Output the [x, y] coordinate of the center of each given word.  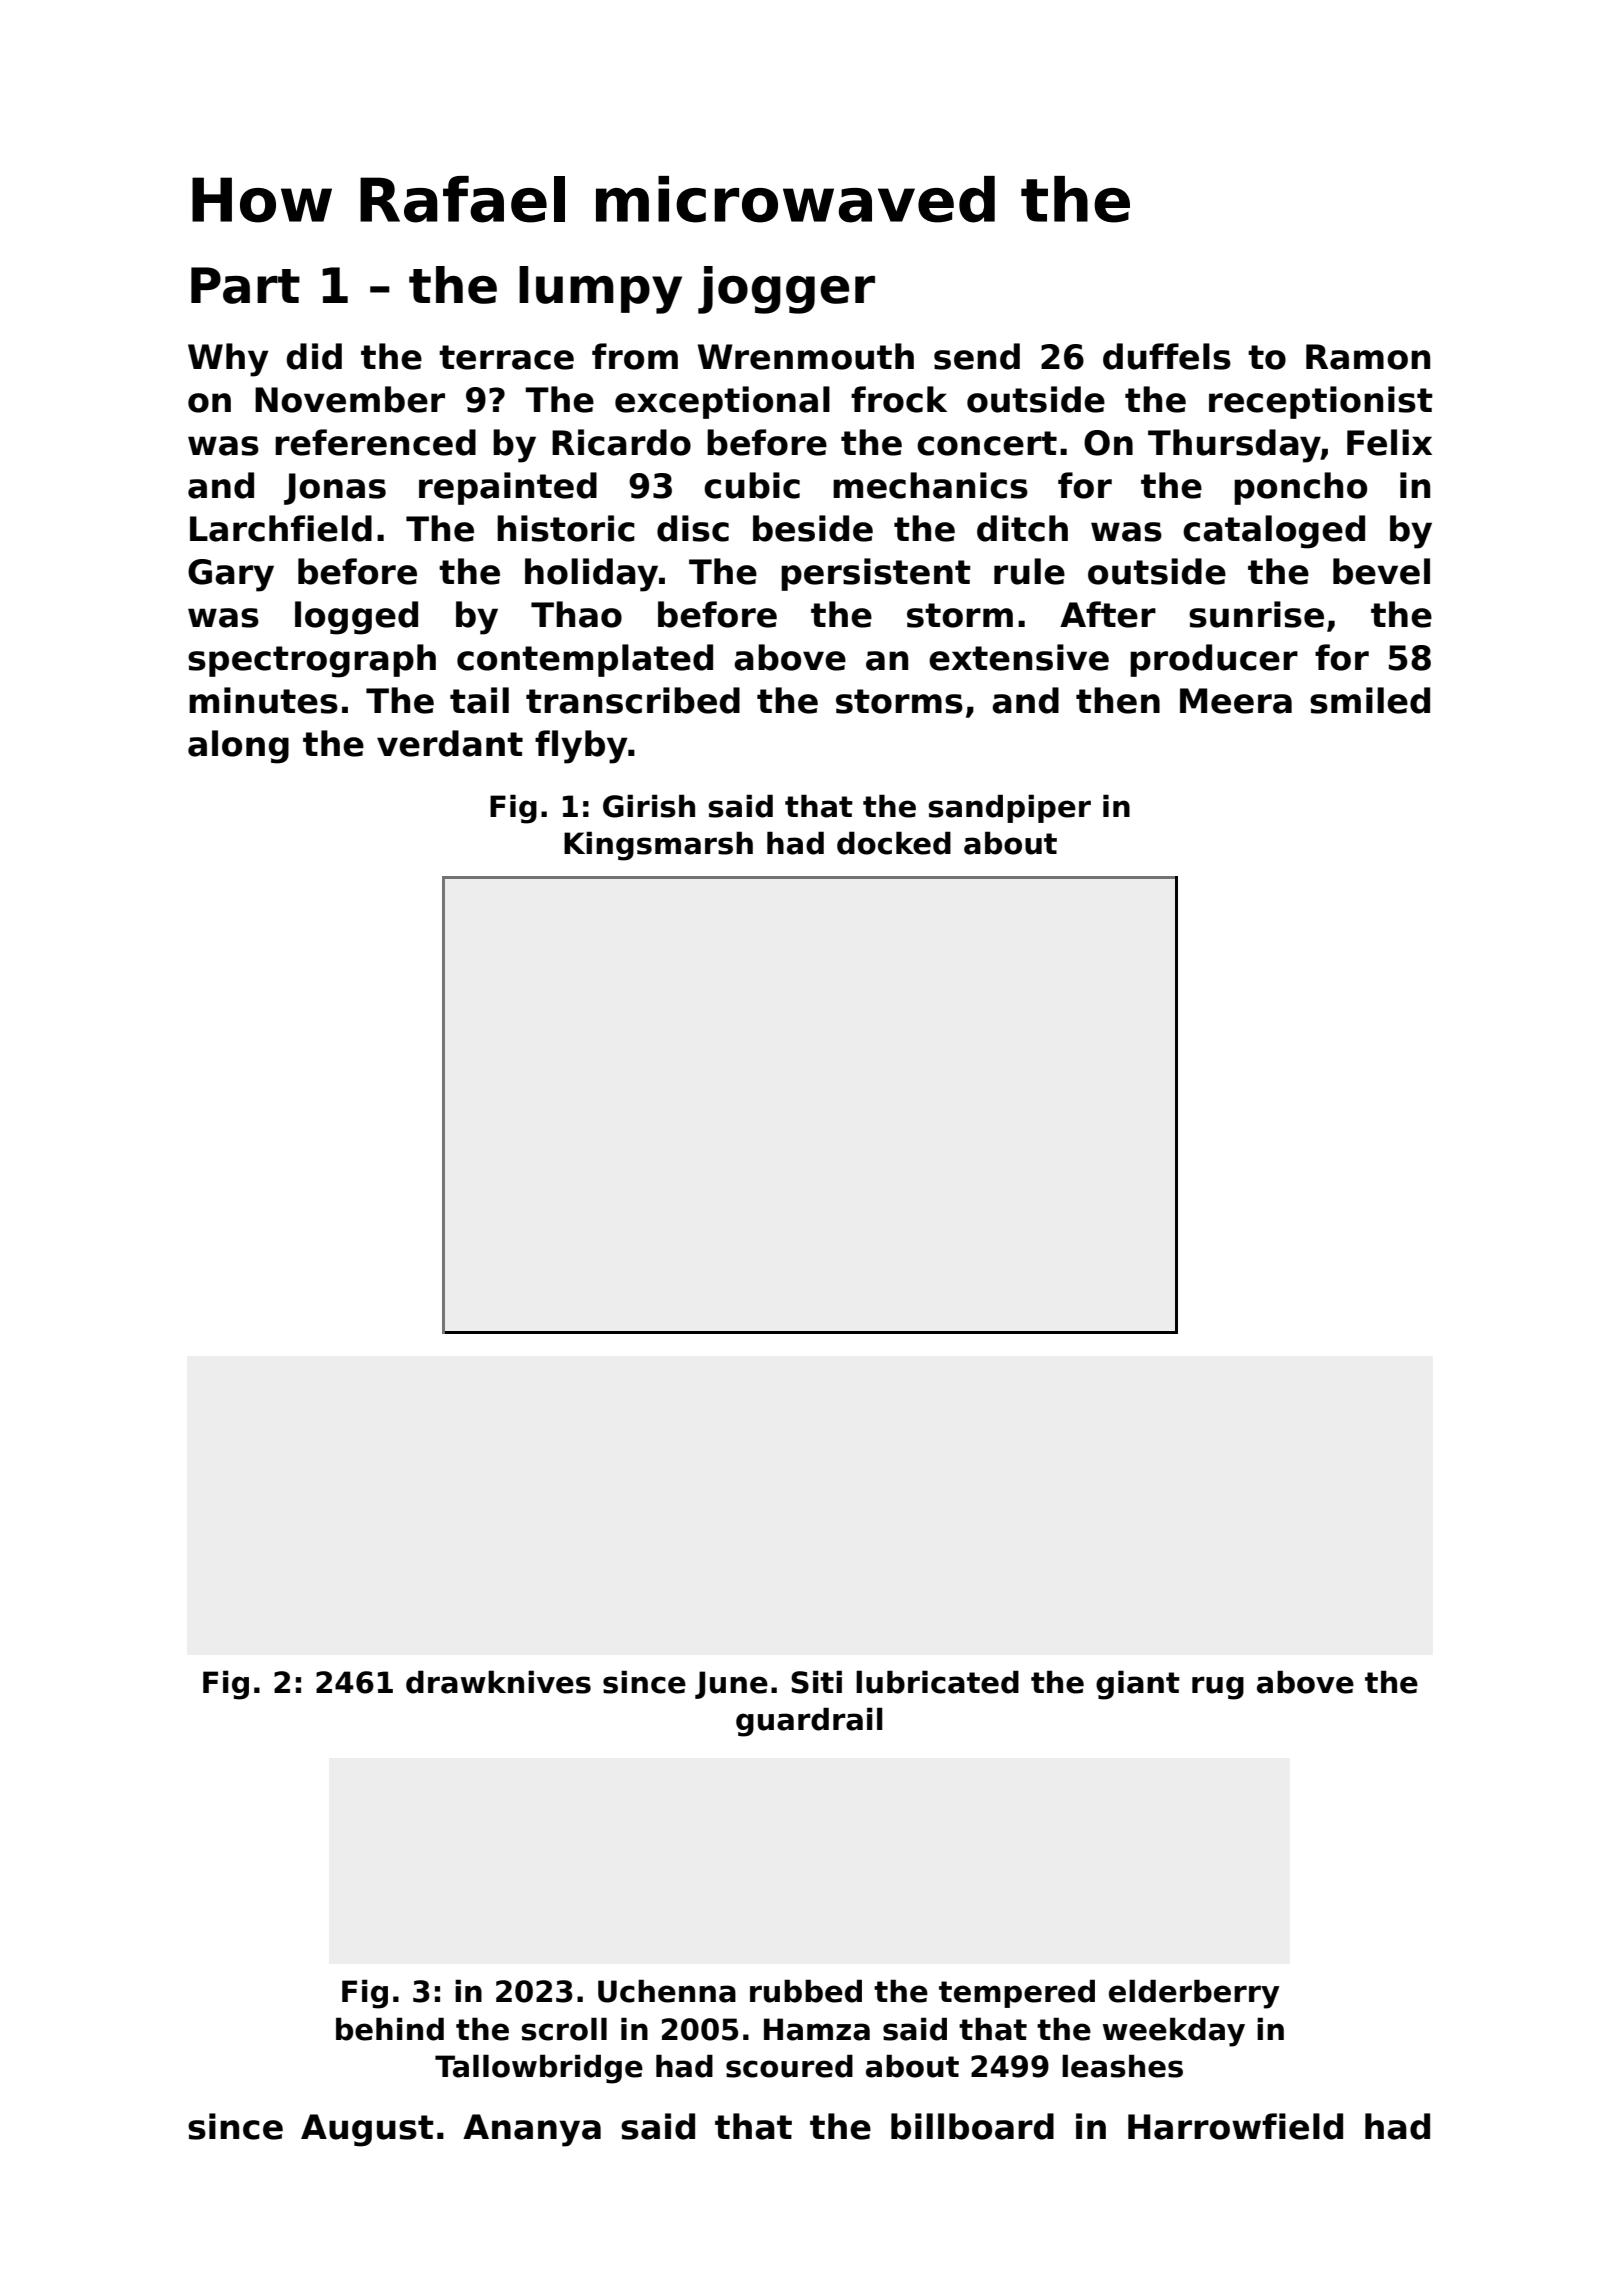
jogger [786, 290]
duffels [1167, 356]
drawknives [498, 1682]
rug [1218, 1688]
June [731, 1685]
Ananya [532, 2130]
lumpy [600, 290]
